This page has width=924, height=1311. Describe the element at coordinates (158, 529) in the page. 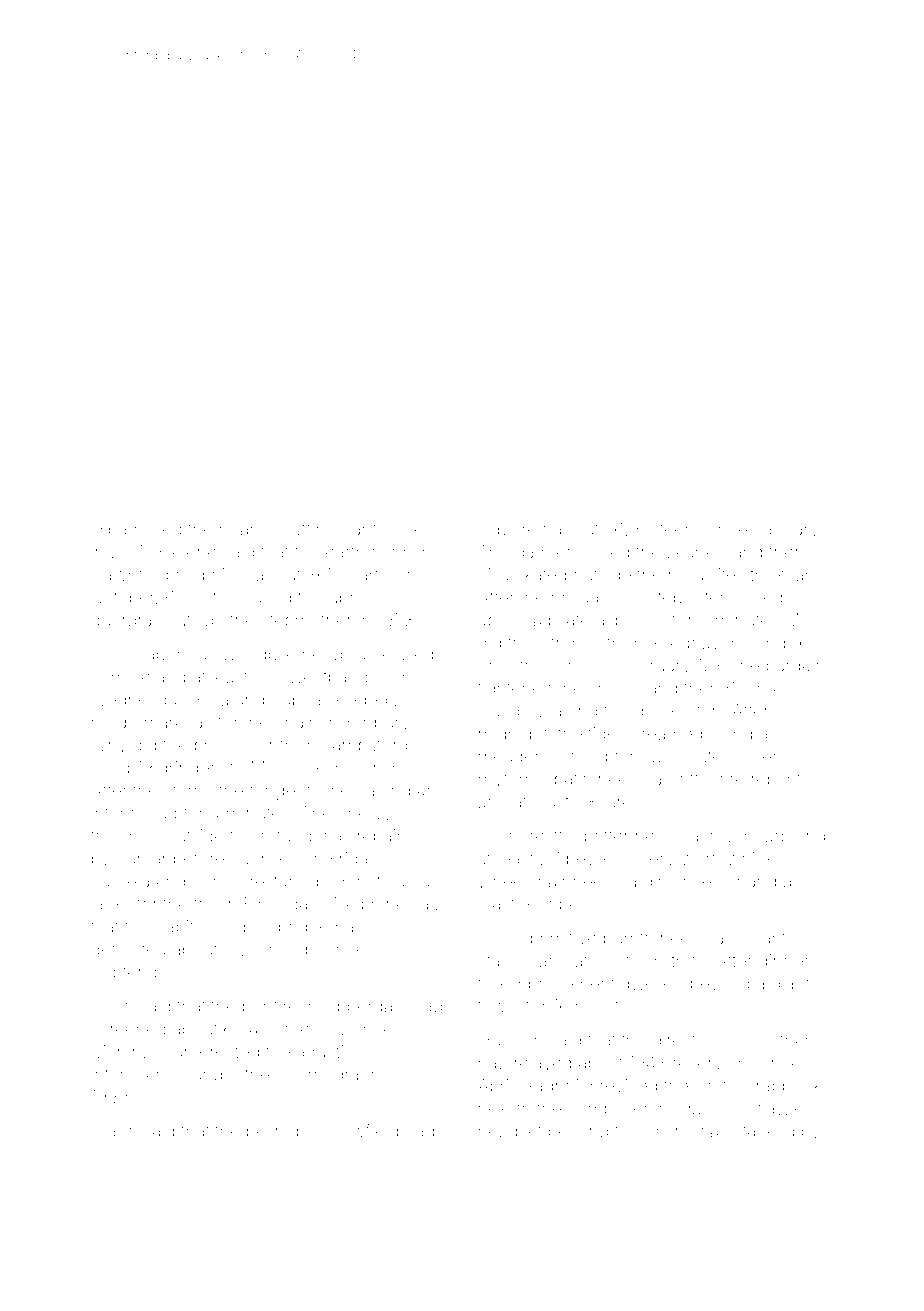

I see `hulled` at that location.
